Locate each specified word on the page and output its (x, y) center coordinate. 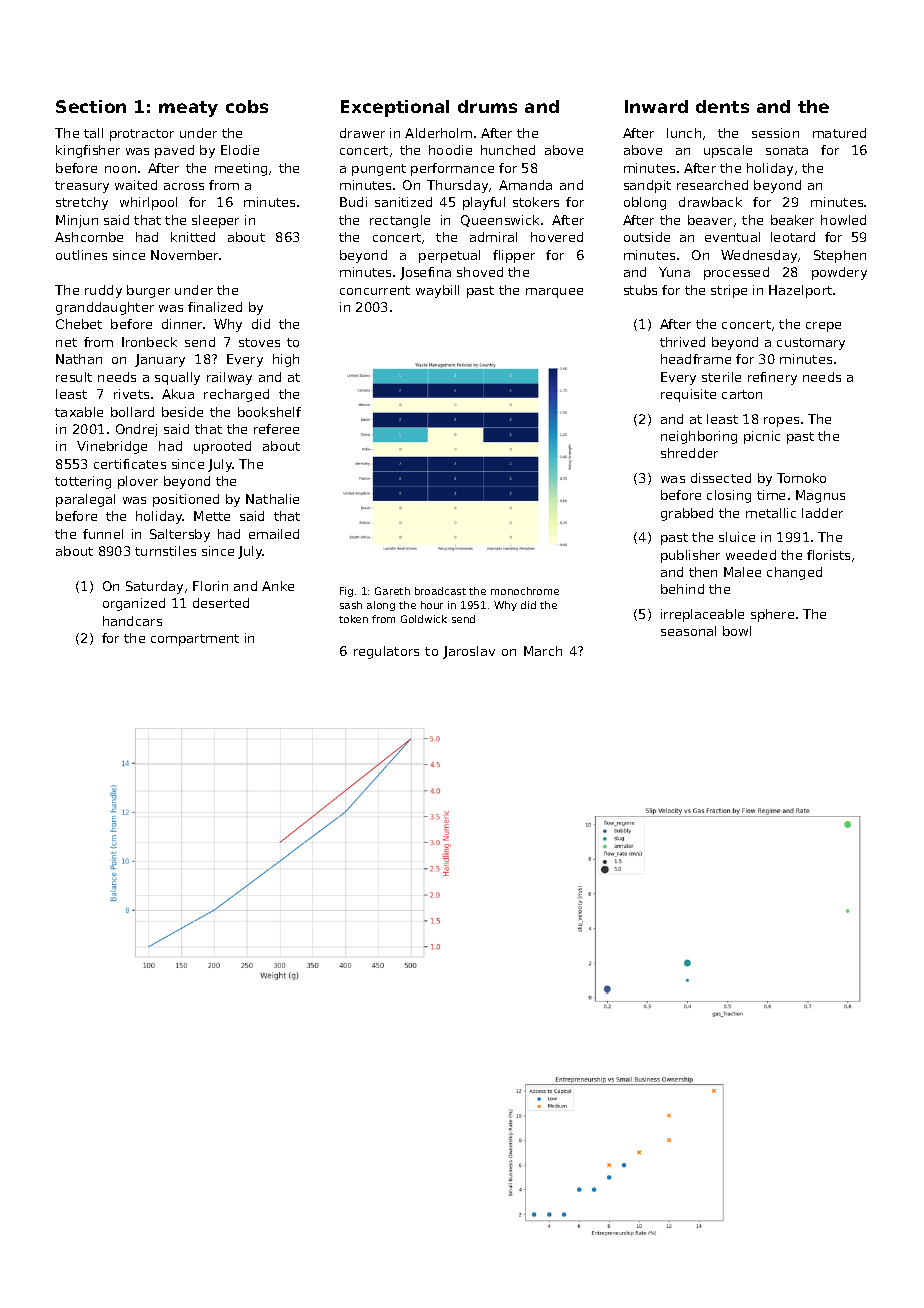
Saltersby (180, 535)
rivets (131, 394)
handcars (132, 621)
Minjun (77, 221)
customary (811, 344)
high (286, 360)
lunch (684, 133)
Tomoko (801, 478)
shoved (480, 272)
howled (843, 220)
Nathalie (272, 499)
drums (487, 106)
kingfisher (88, 151)
